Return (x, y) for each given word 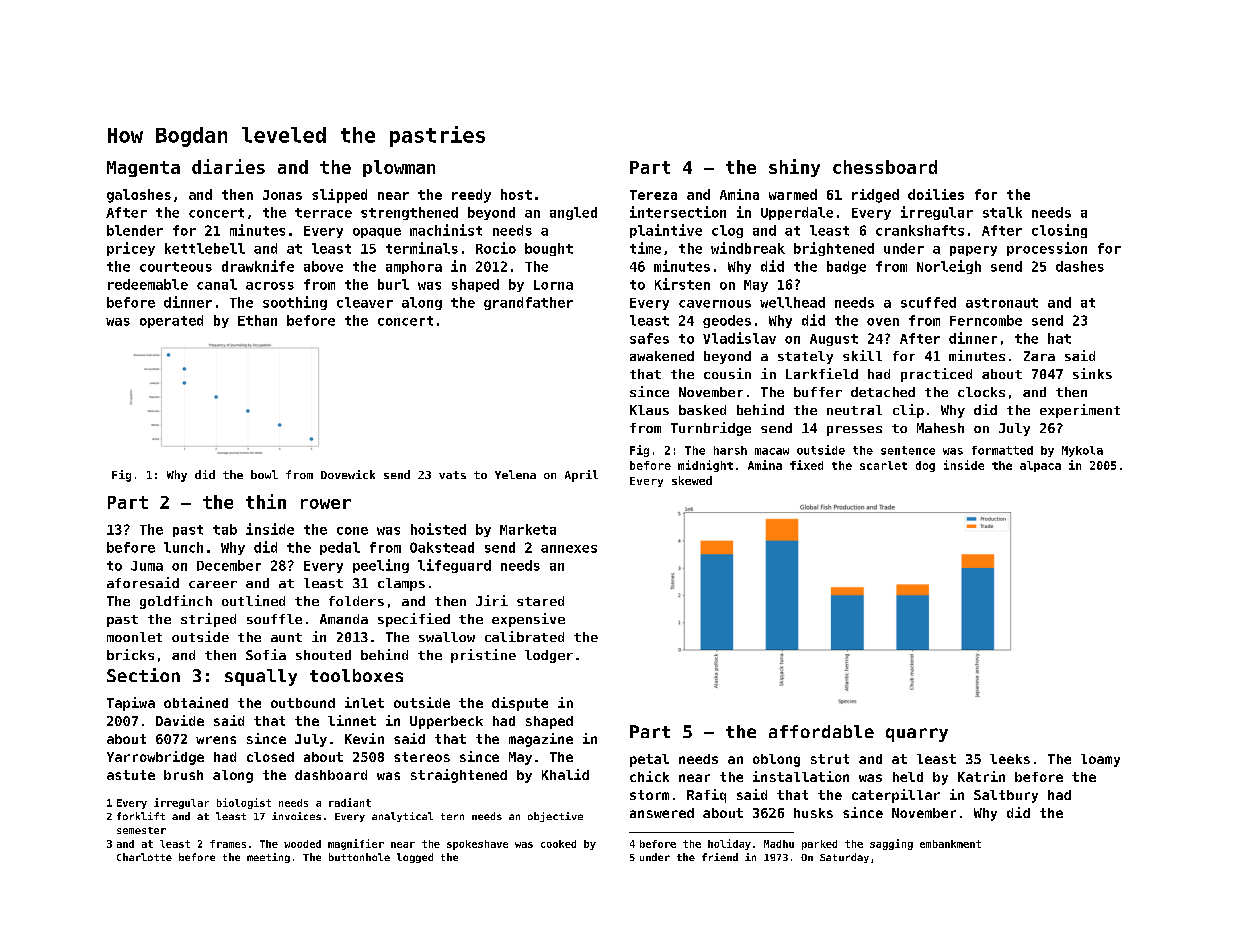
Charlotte (144, 857)
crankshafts (920, 230)
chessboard (885, 167)
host (516, 194)
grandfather (528, 303)
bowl (264, 474)
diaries (228, 166)
